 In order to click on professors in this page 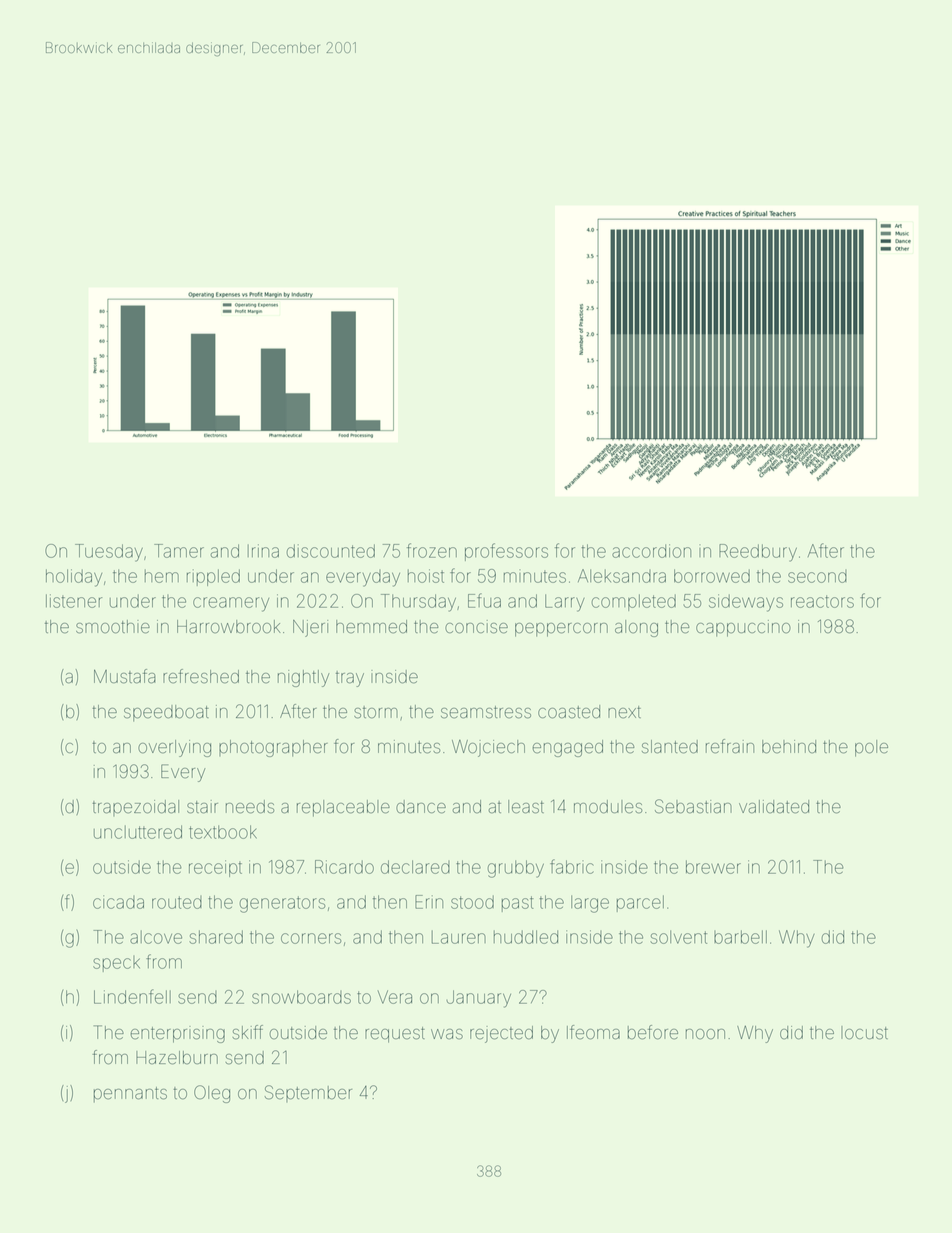, I will do `click(506, 552)`.
